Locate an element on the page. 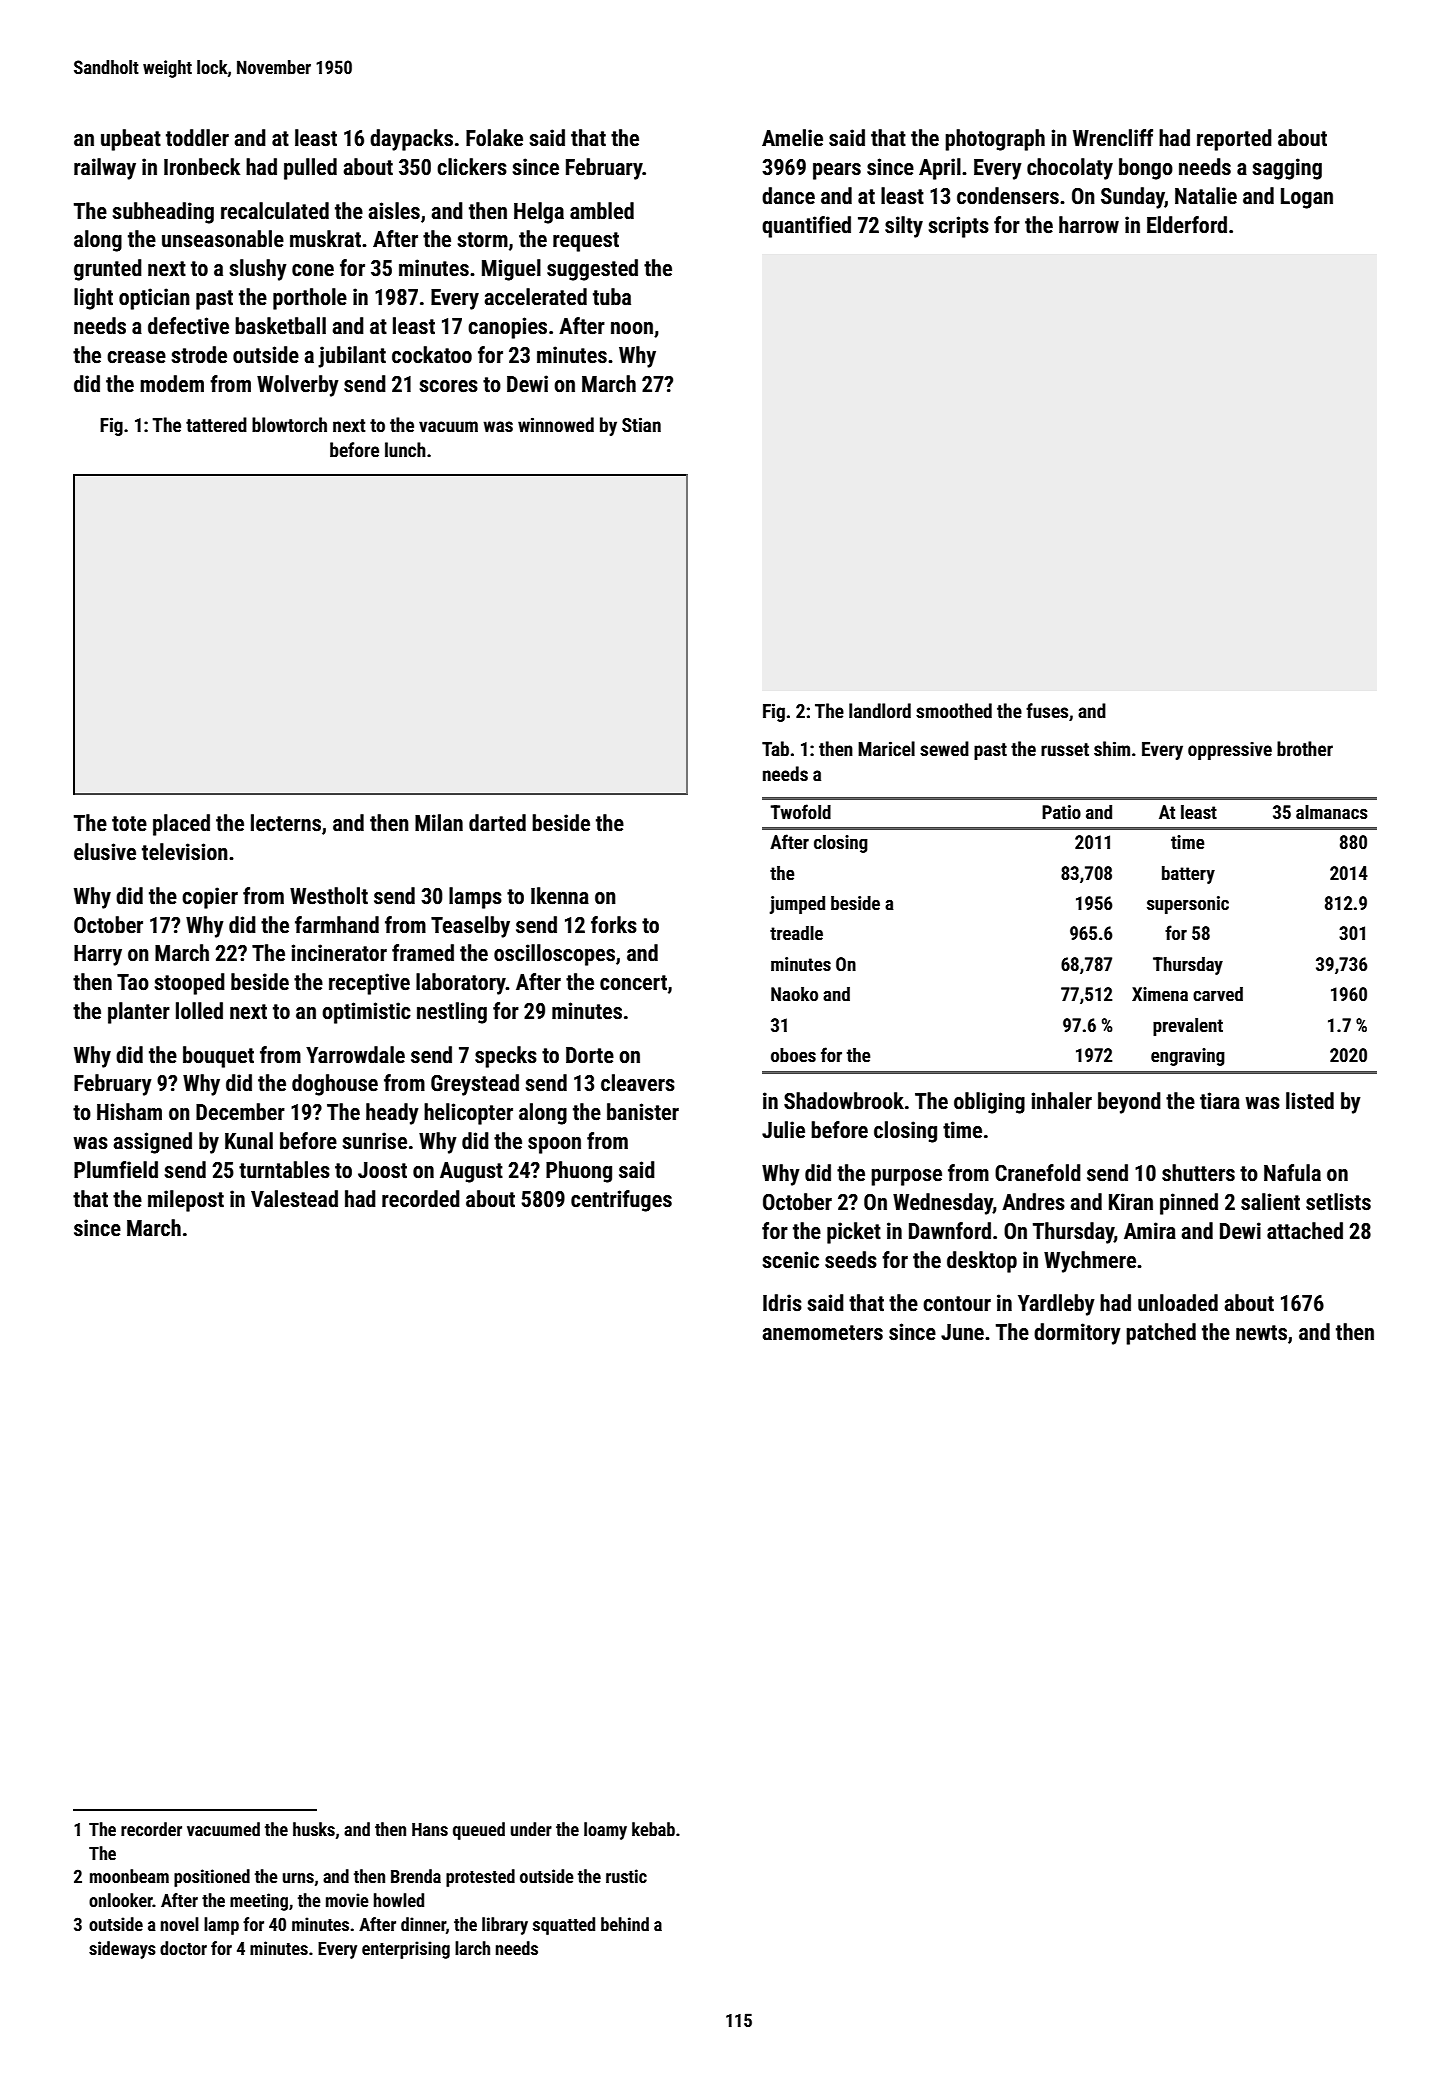 The height and width of the document is (2100, 1450). photograph is located at coordinates (995, 140).
